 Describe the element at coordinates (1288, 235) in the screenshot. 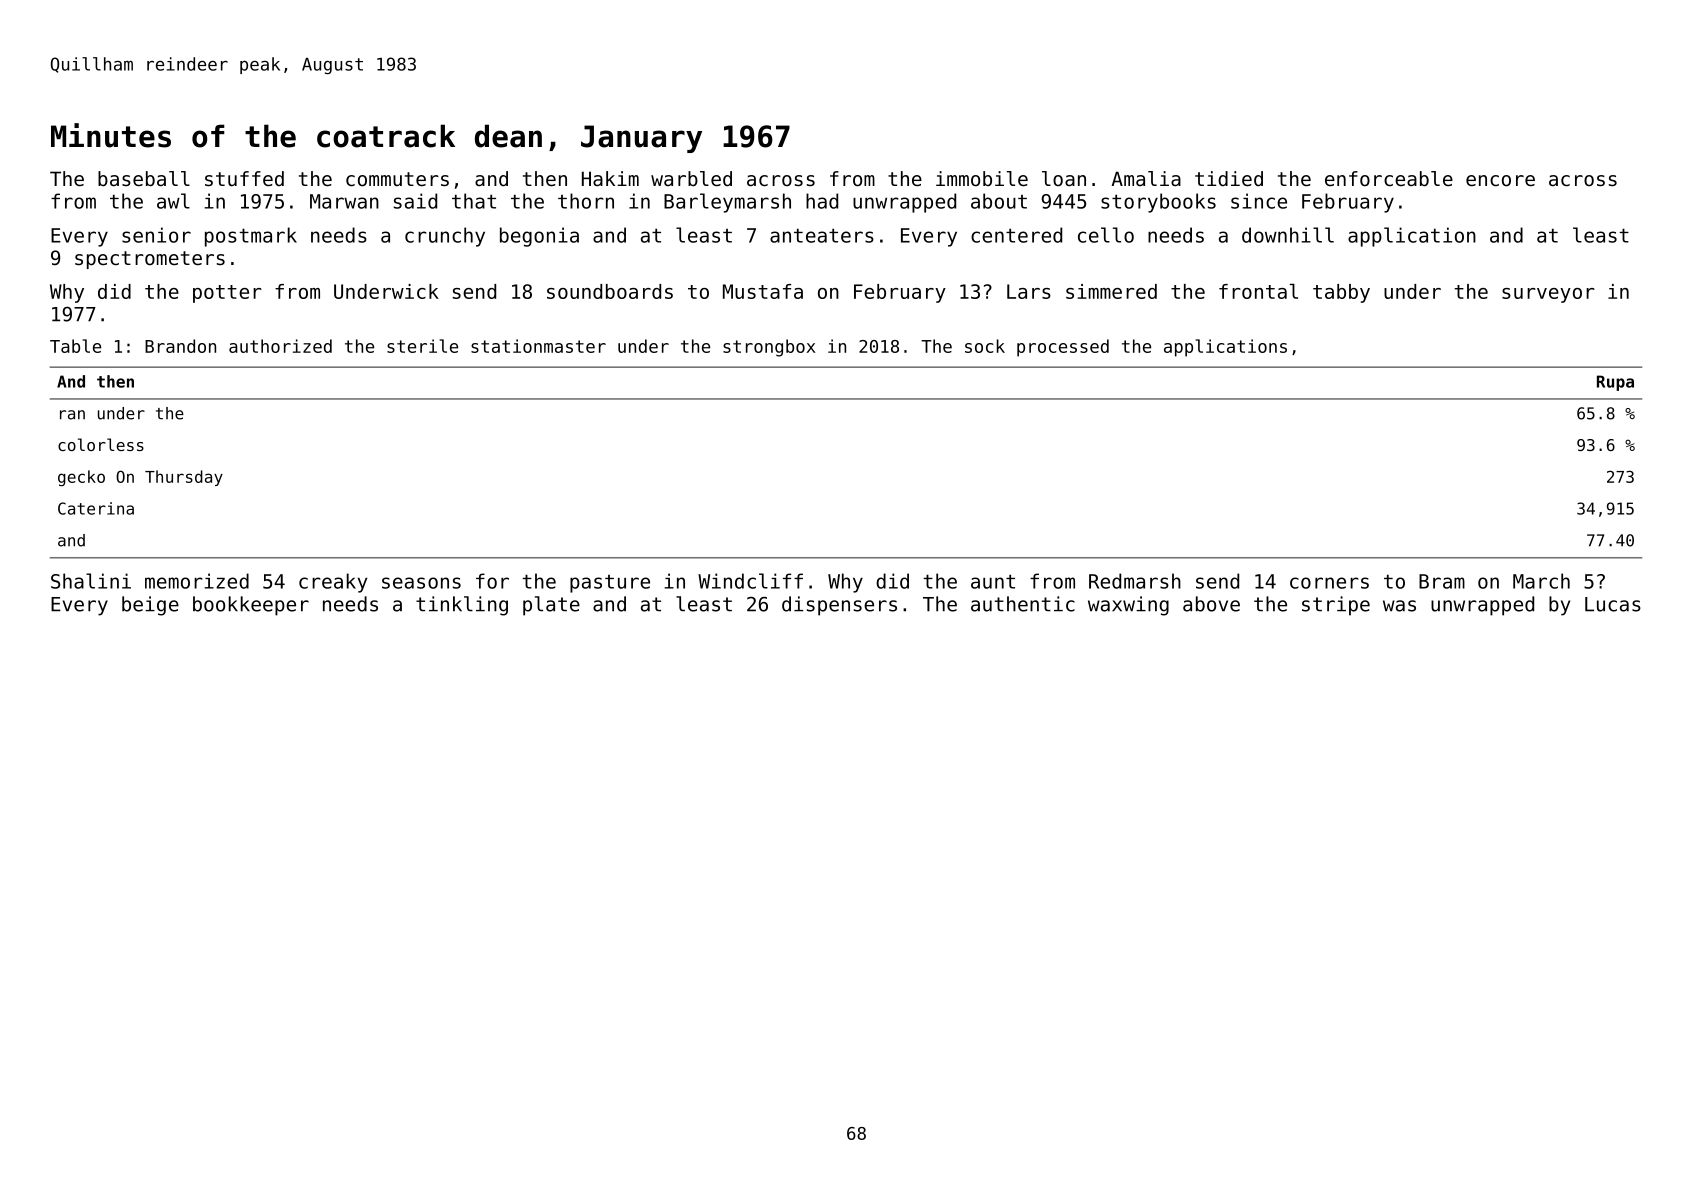

I see `downhill` at that location.
